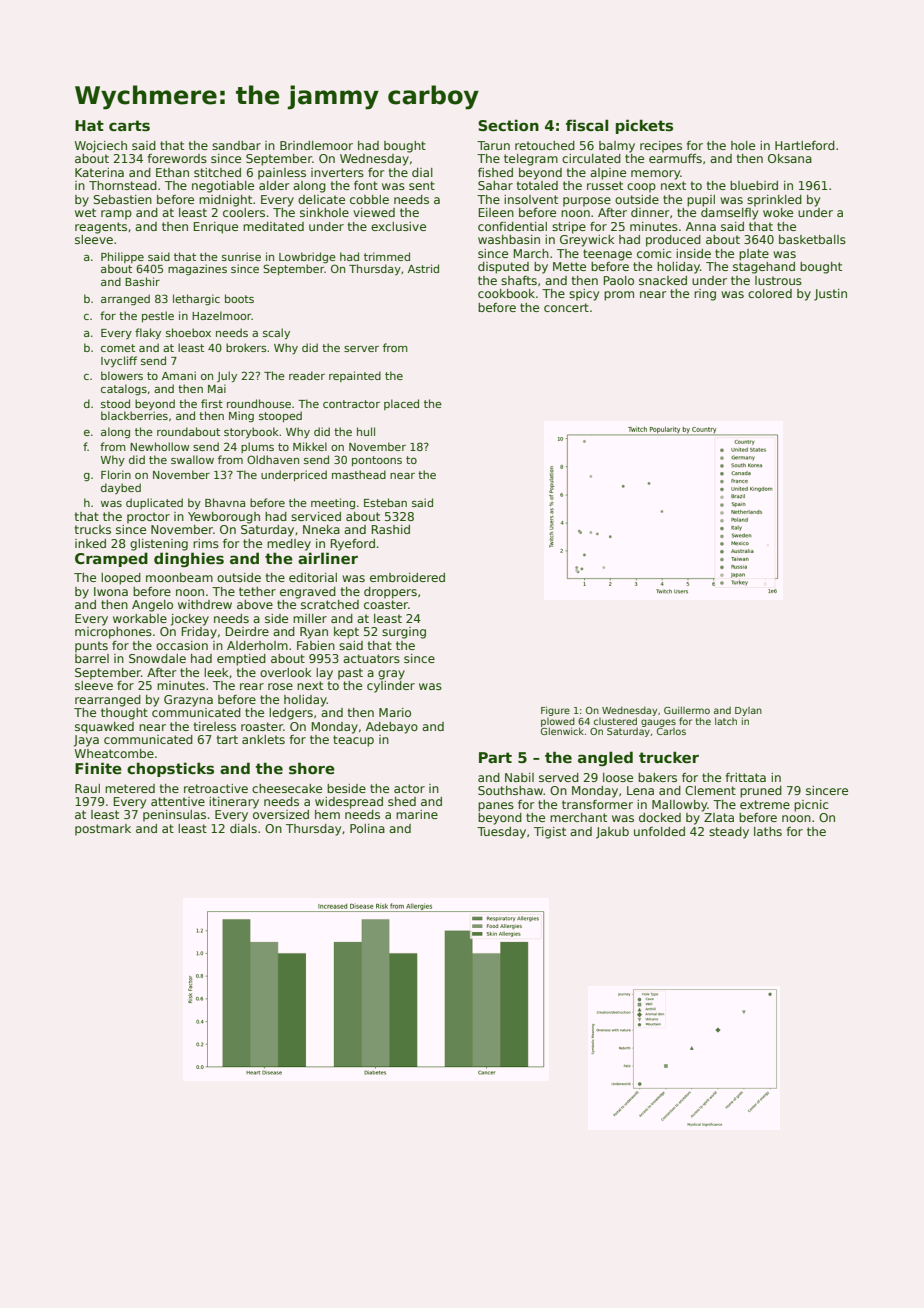 The height and width of the page is (1308, 924). What do you see at coordinates (129, 125) in the page?
I see `carts` at bounding box center [129, 125].
